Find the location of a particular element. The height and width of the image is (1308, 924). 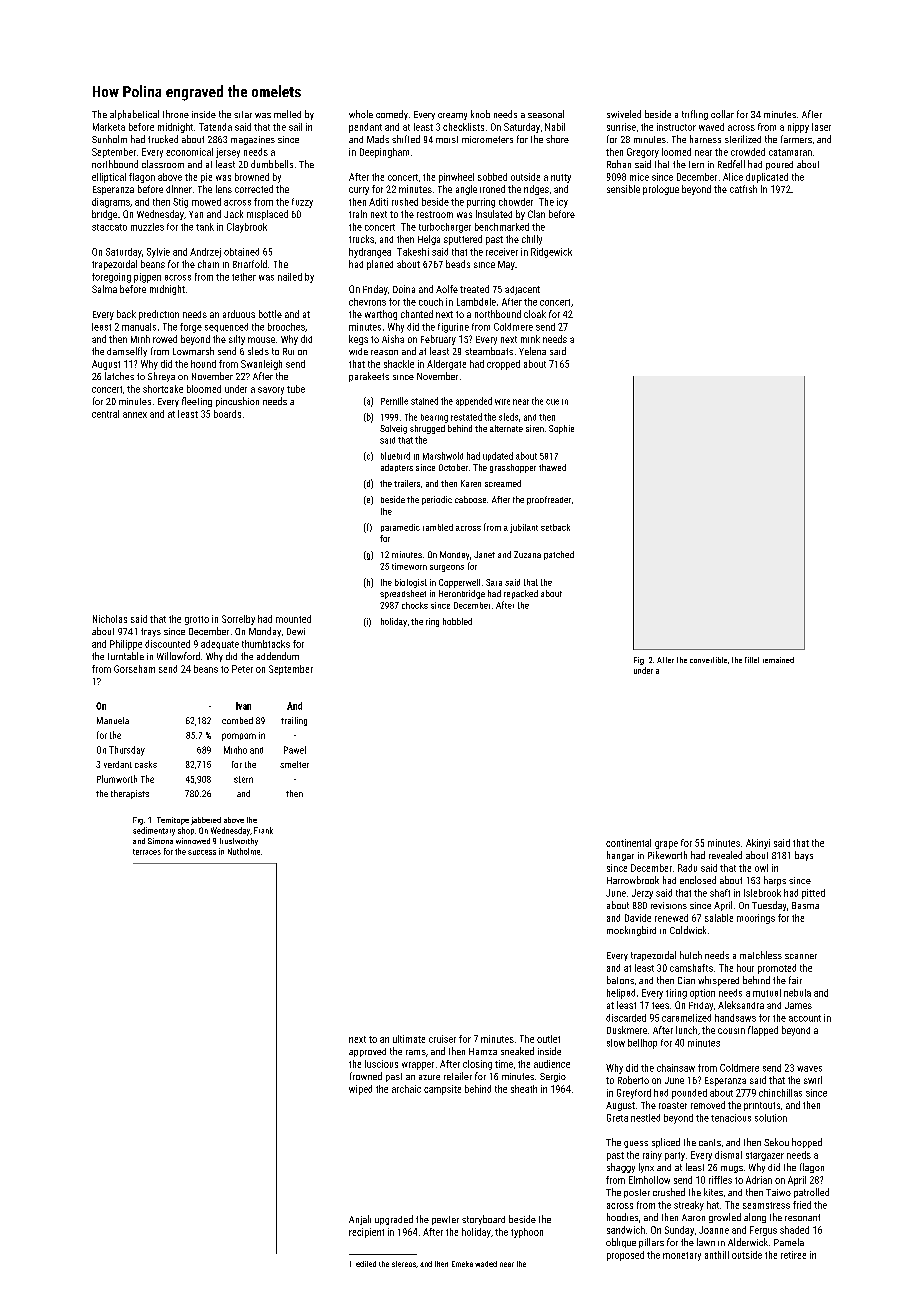

Anjali is located at coordinates (360, 1220).
